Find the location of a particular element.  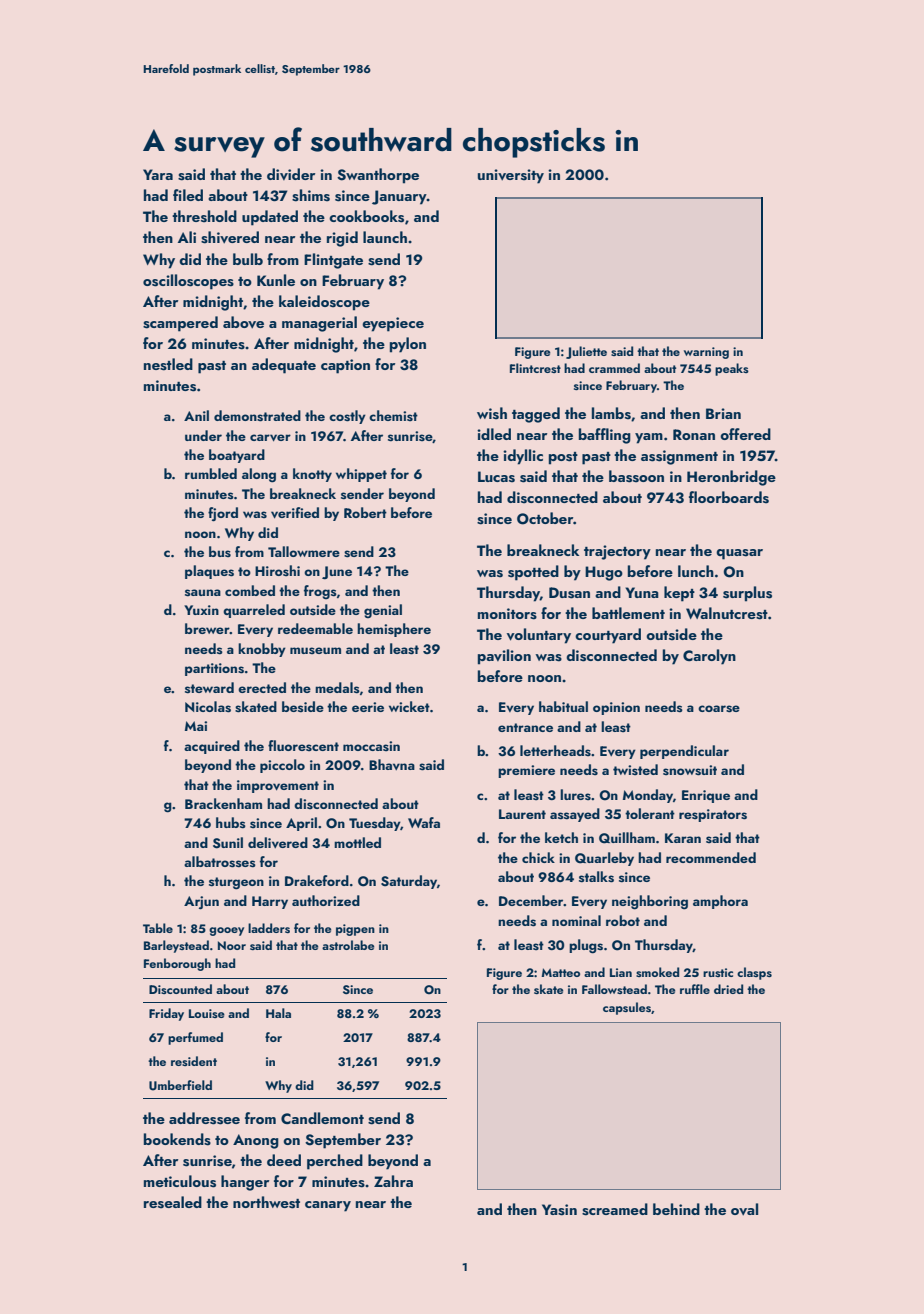

bookends is located at coordinates (177, 1139).
